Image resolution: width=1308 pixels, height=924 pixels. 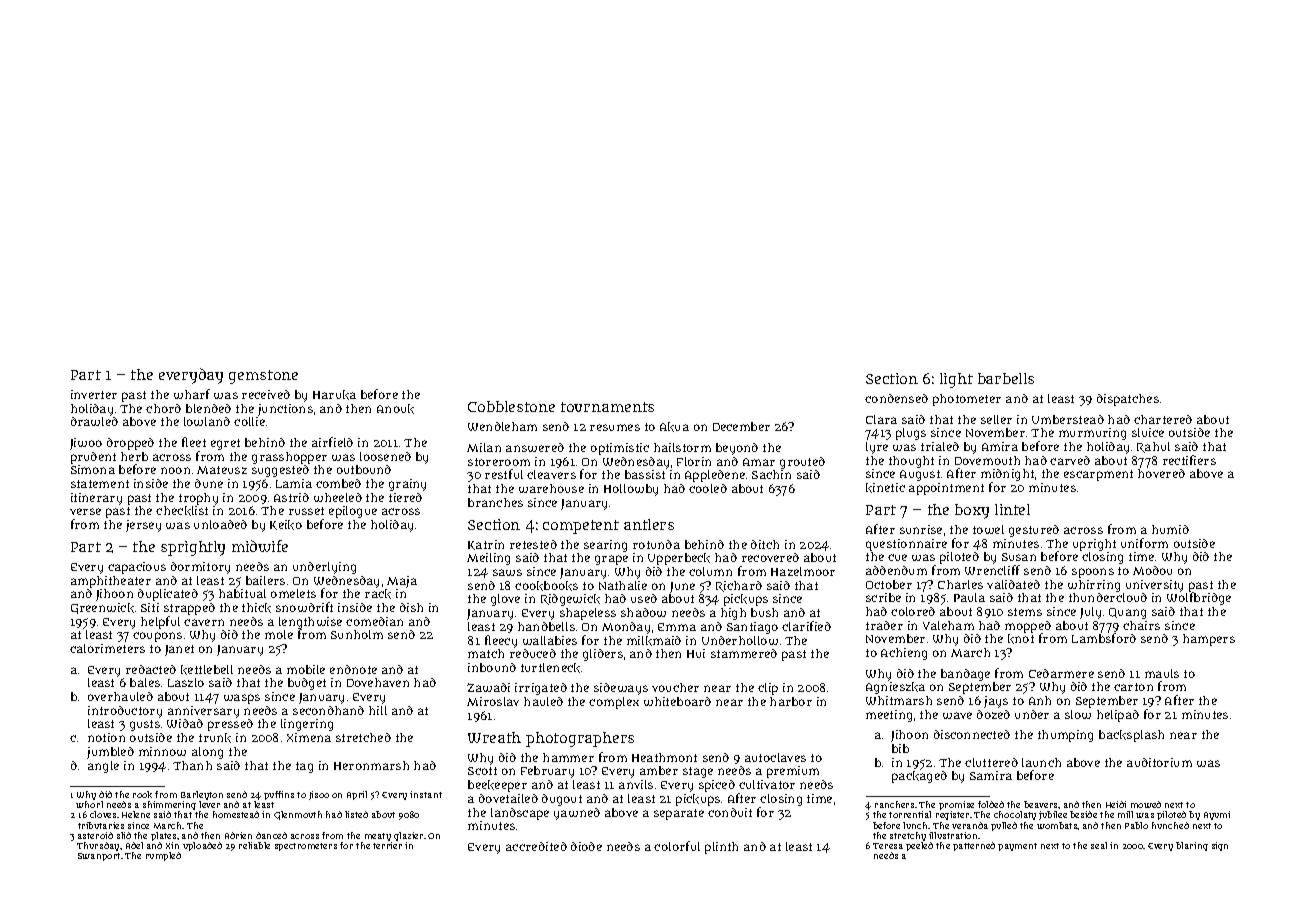 I want to click on storeroom, so click(x=499, y=462).
